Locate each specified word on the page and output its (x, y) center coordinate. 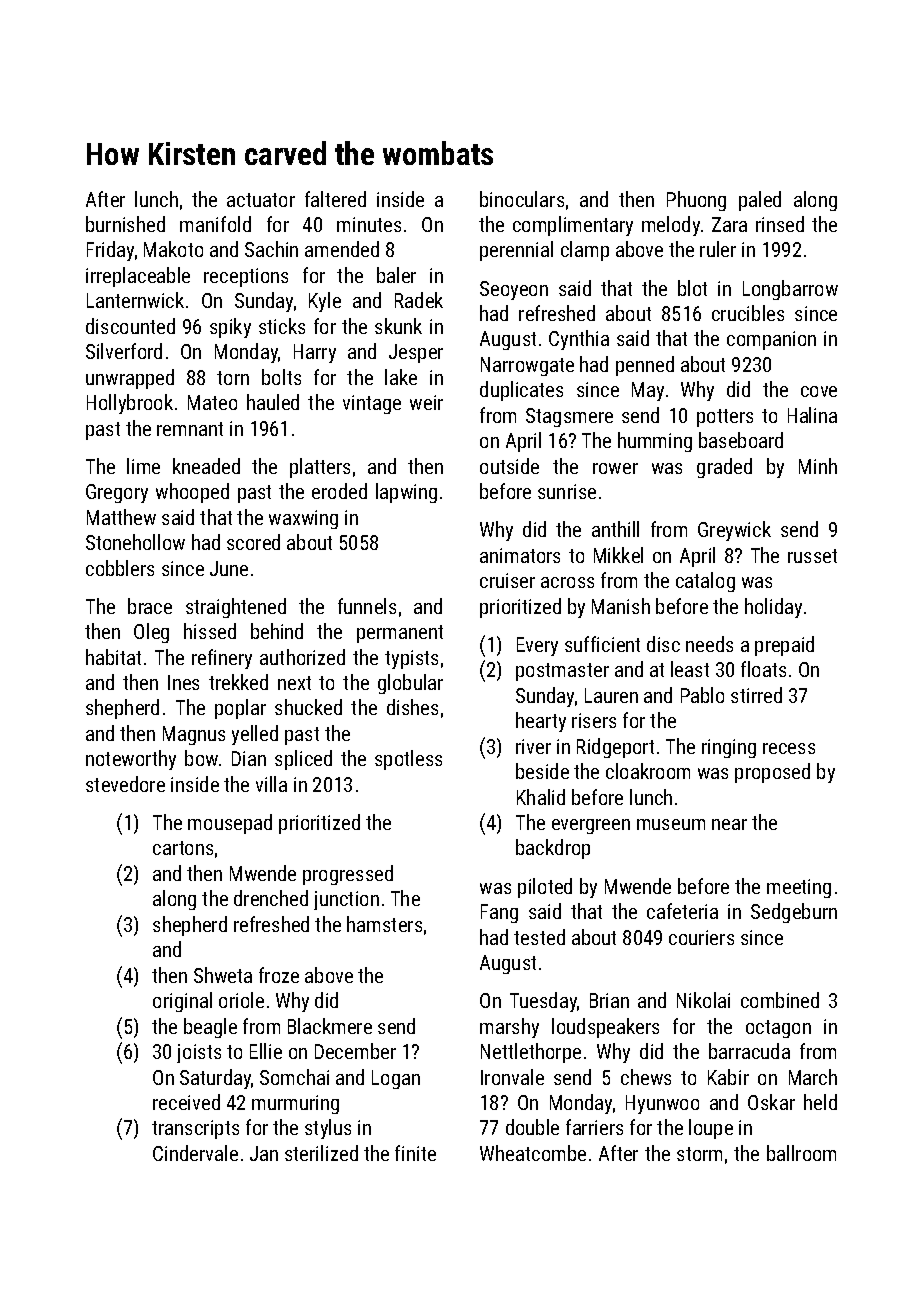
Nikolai (703, 1000)
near (729, 824)
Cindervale (195, 1153)
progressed (348, 875)
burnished (125, 224)
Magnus (194, 735)
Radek (419, 300)
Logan (396, 1079)
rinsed (780, 224)
